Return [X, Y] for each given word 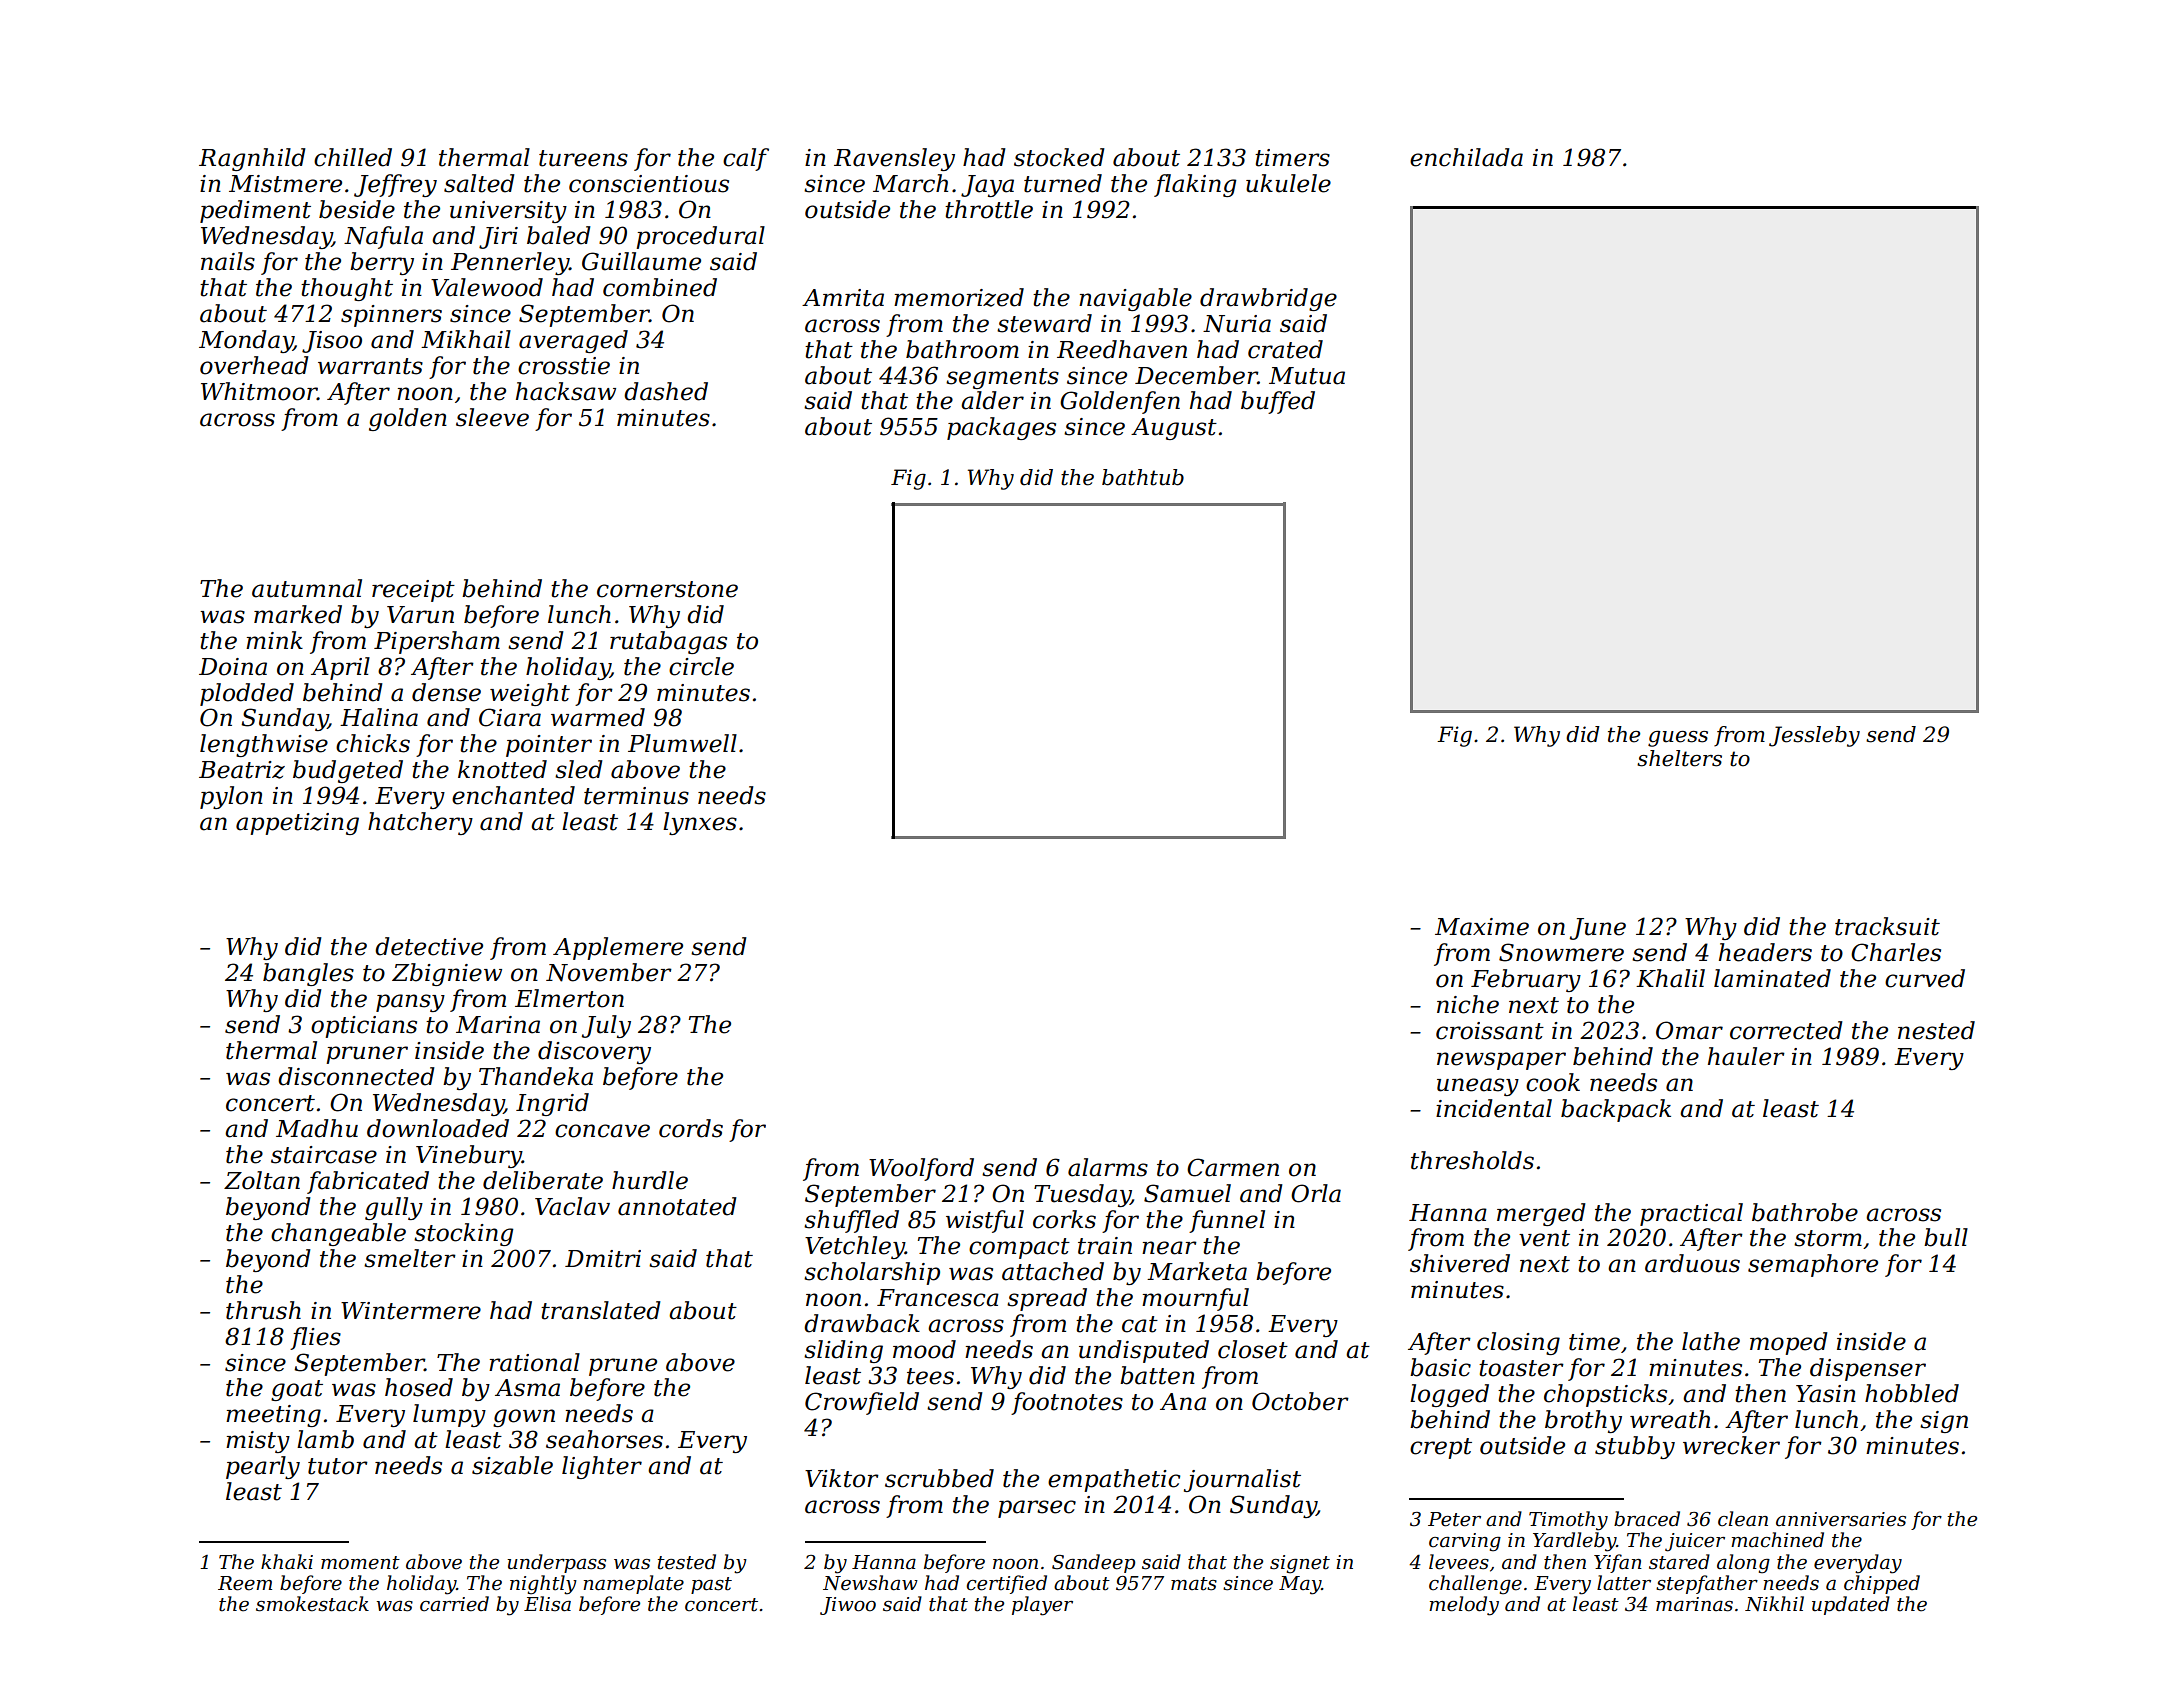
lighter [602, 1467]
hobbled [1912, 1393]
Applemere [618, 948]
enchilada [1466, 157]
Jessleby [1814, 736]
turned [1063, 183]
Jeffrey [395, 185]
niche [1468, 1004]
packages [1001, 428]
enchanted [513, 795]
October [1300, 1401]
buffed [1278, 402]
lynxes [700, 823]
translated [601, 1310]
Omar [1689, 1030]
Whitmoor [259, 391]
